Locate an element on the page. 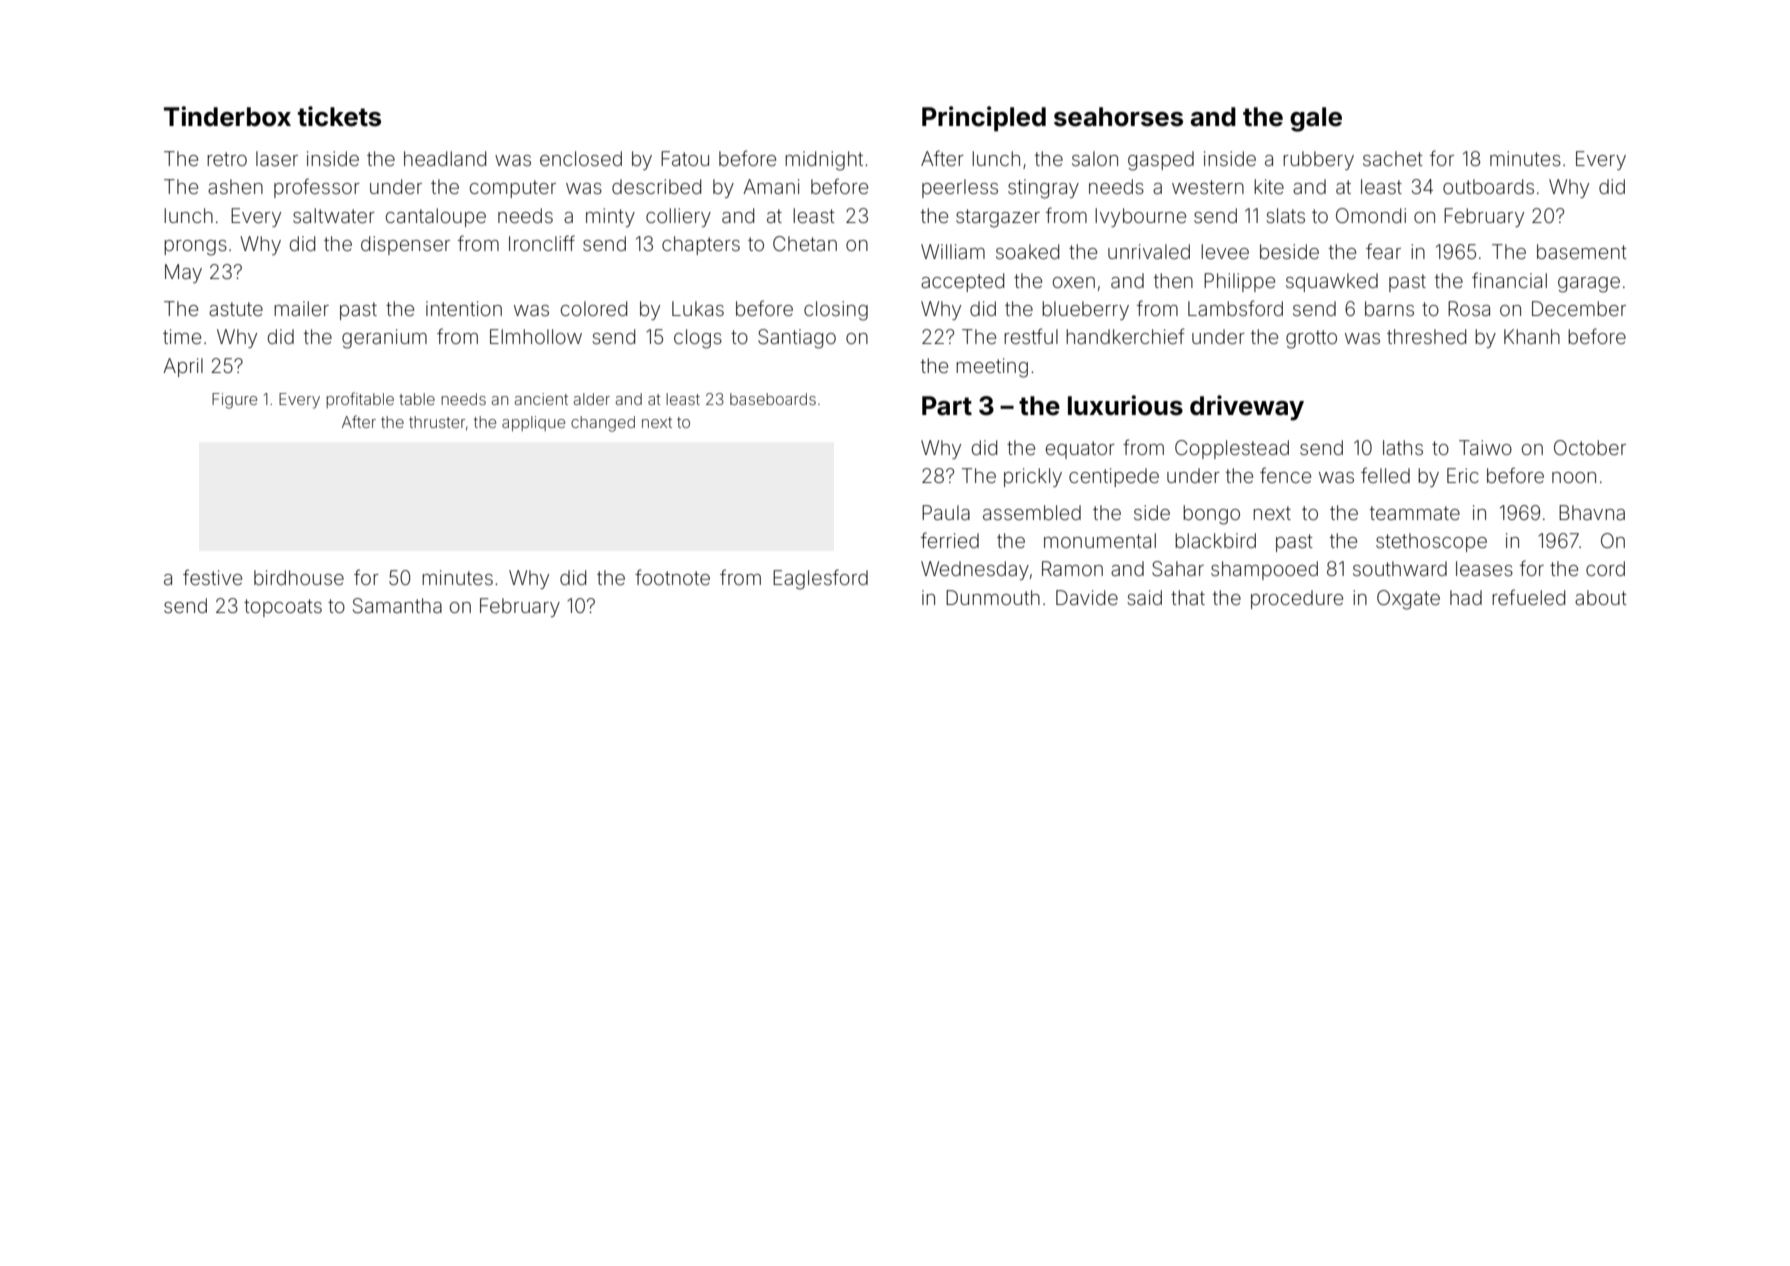  restful is located at coordinates (1031, 336).
